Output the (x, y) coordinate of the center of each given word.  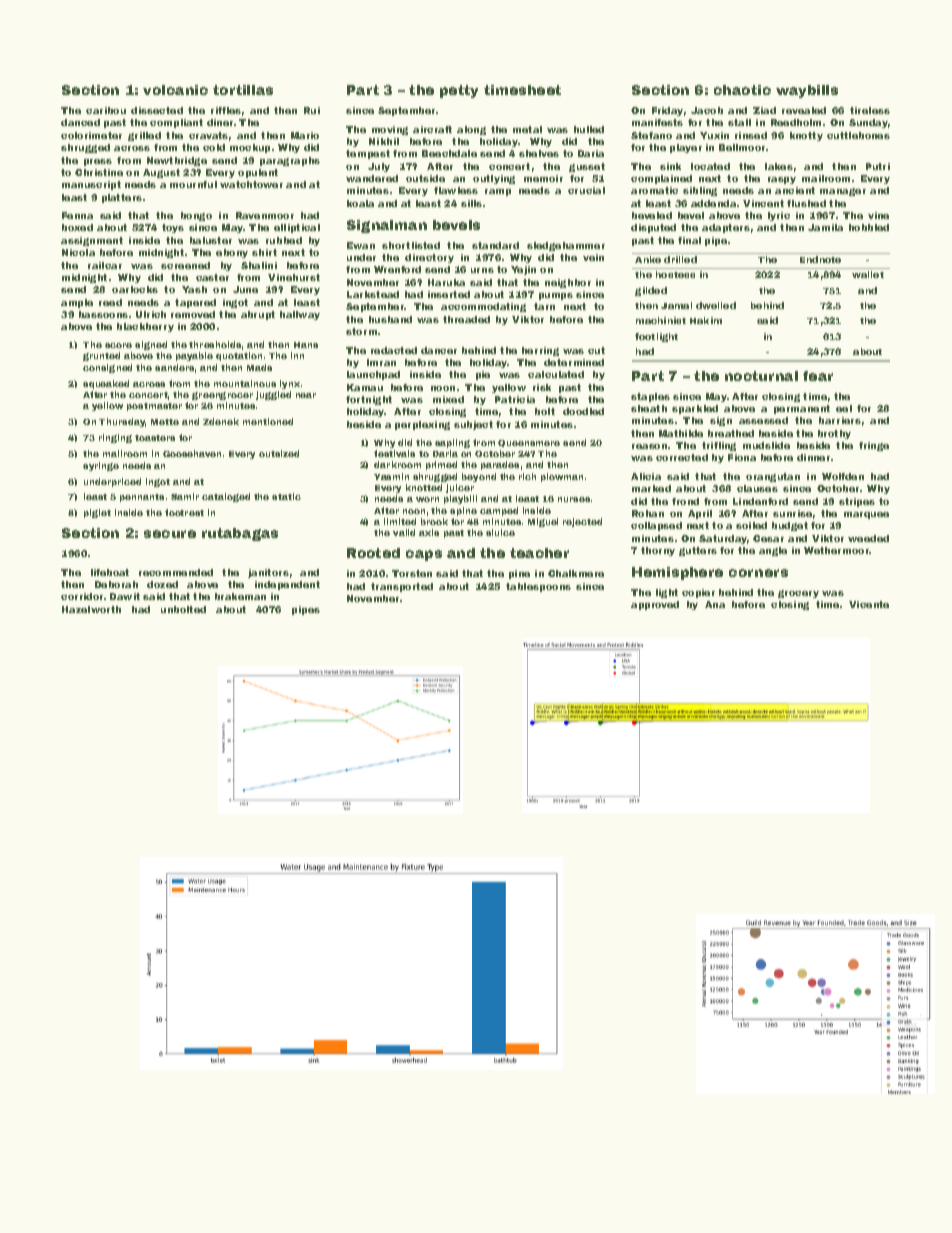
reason (649, 446)
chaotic (742, 90)
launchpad (373, 375)
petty (459, 91)
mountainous (245, 383)
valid (404, 532)
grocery (798, 594)
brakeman (240, 596)
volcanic (175, 90)
